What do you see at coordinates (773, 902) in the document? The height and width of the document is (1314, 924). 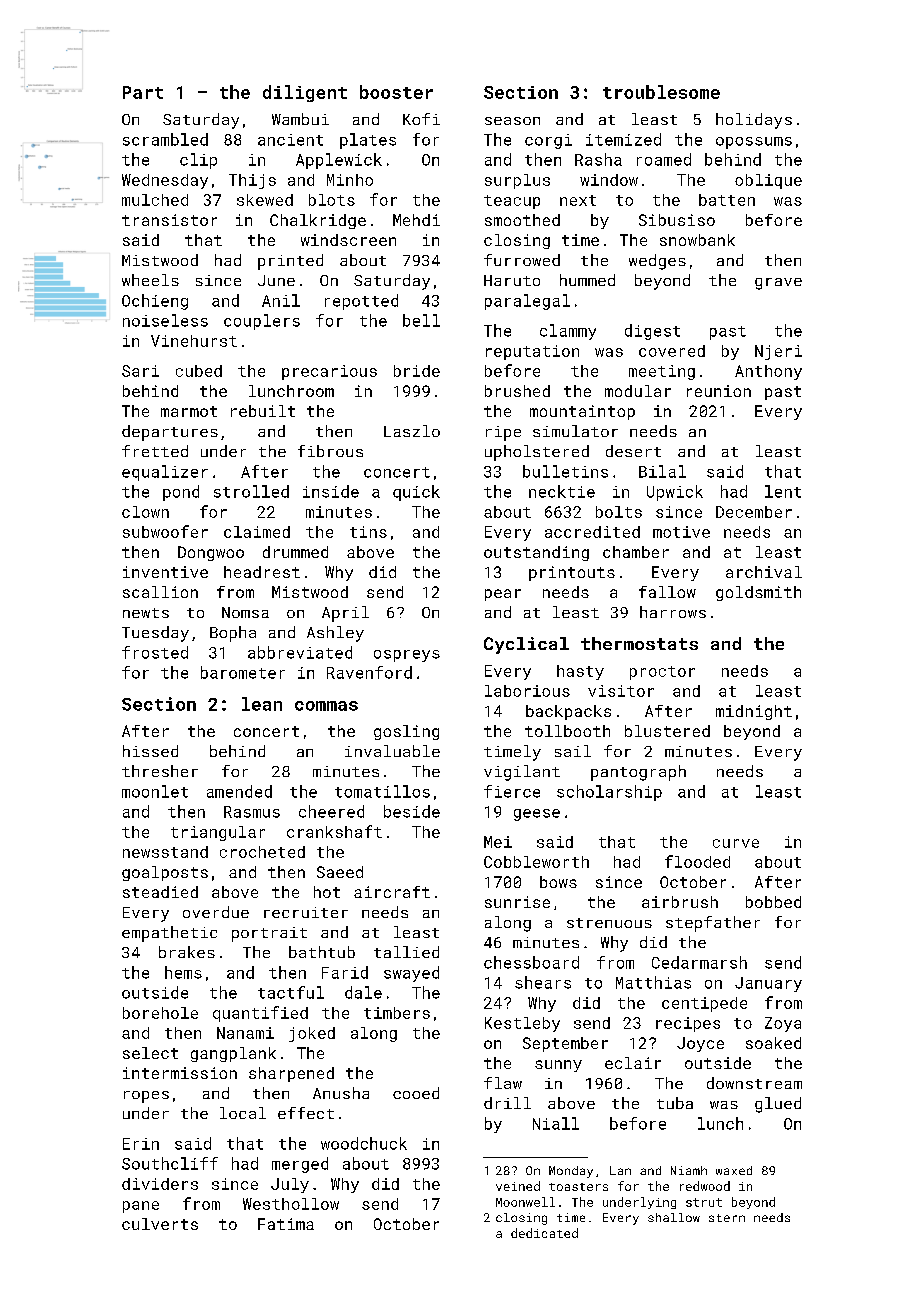 I see `bobbed` at bounding box center [773, 902].
